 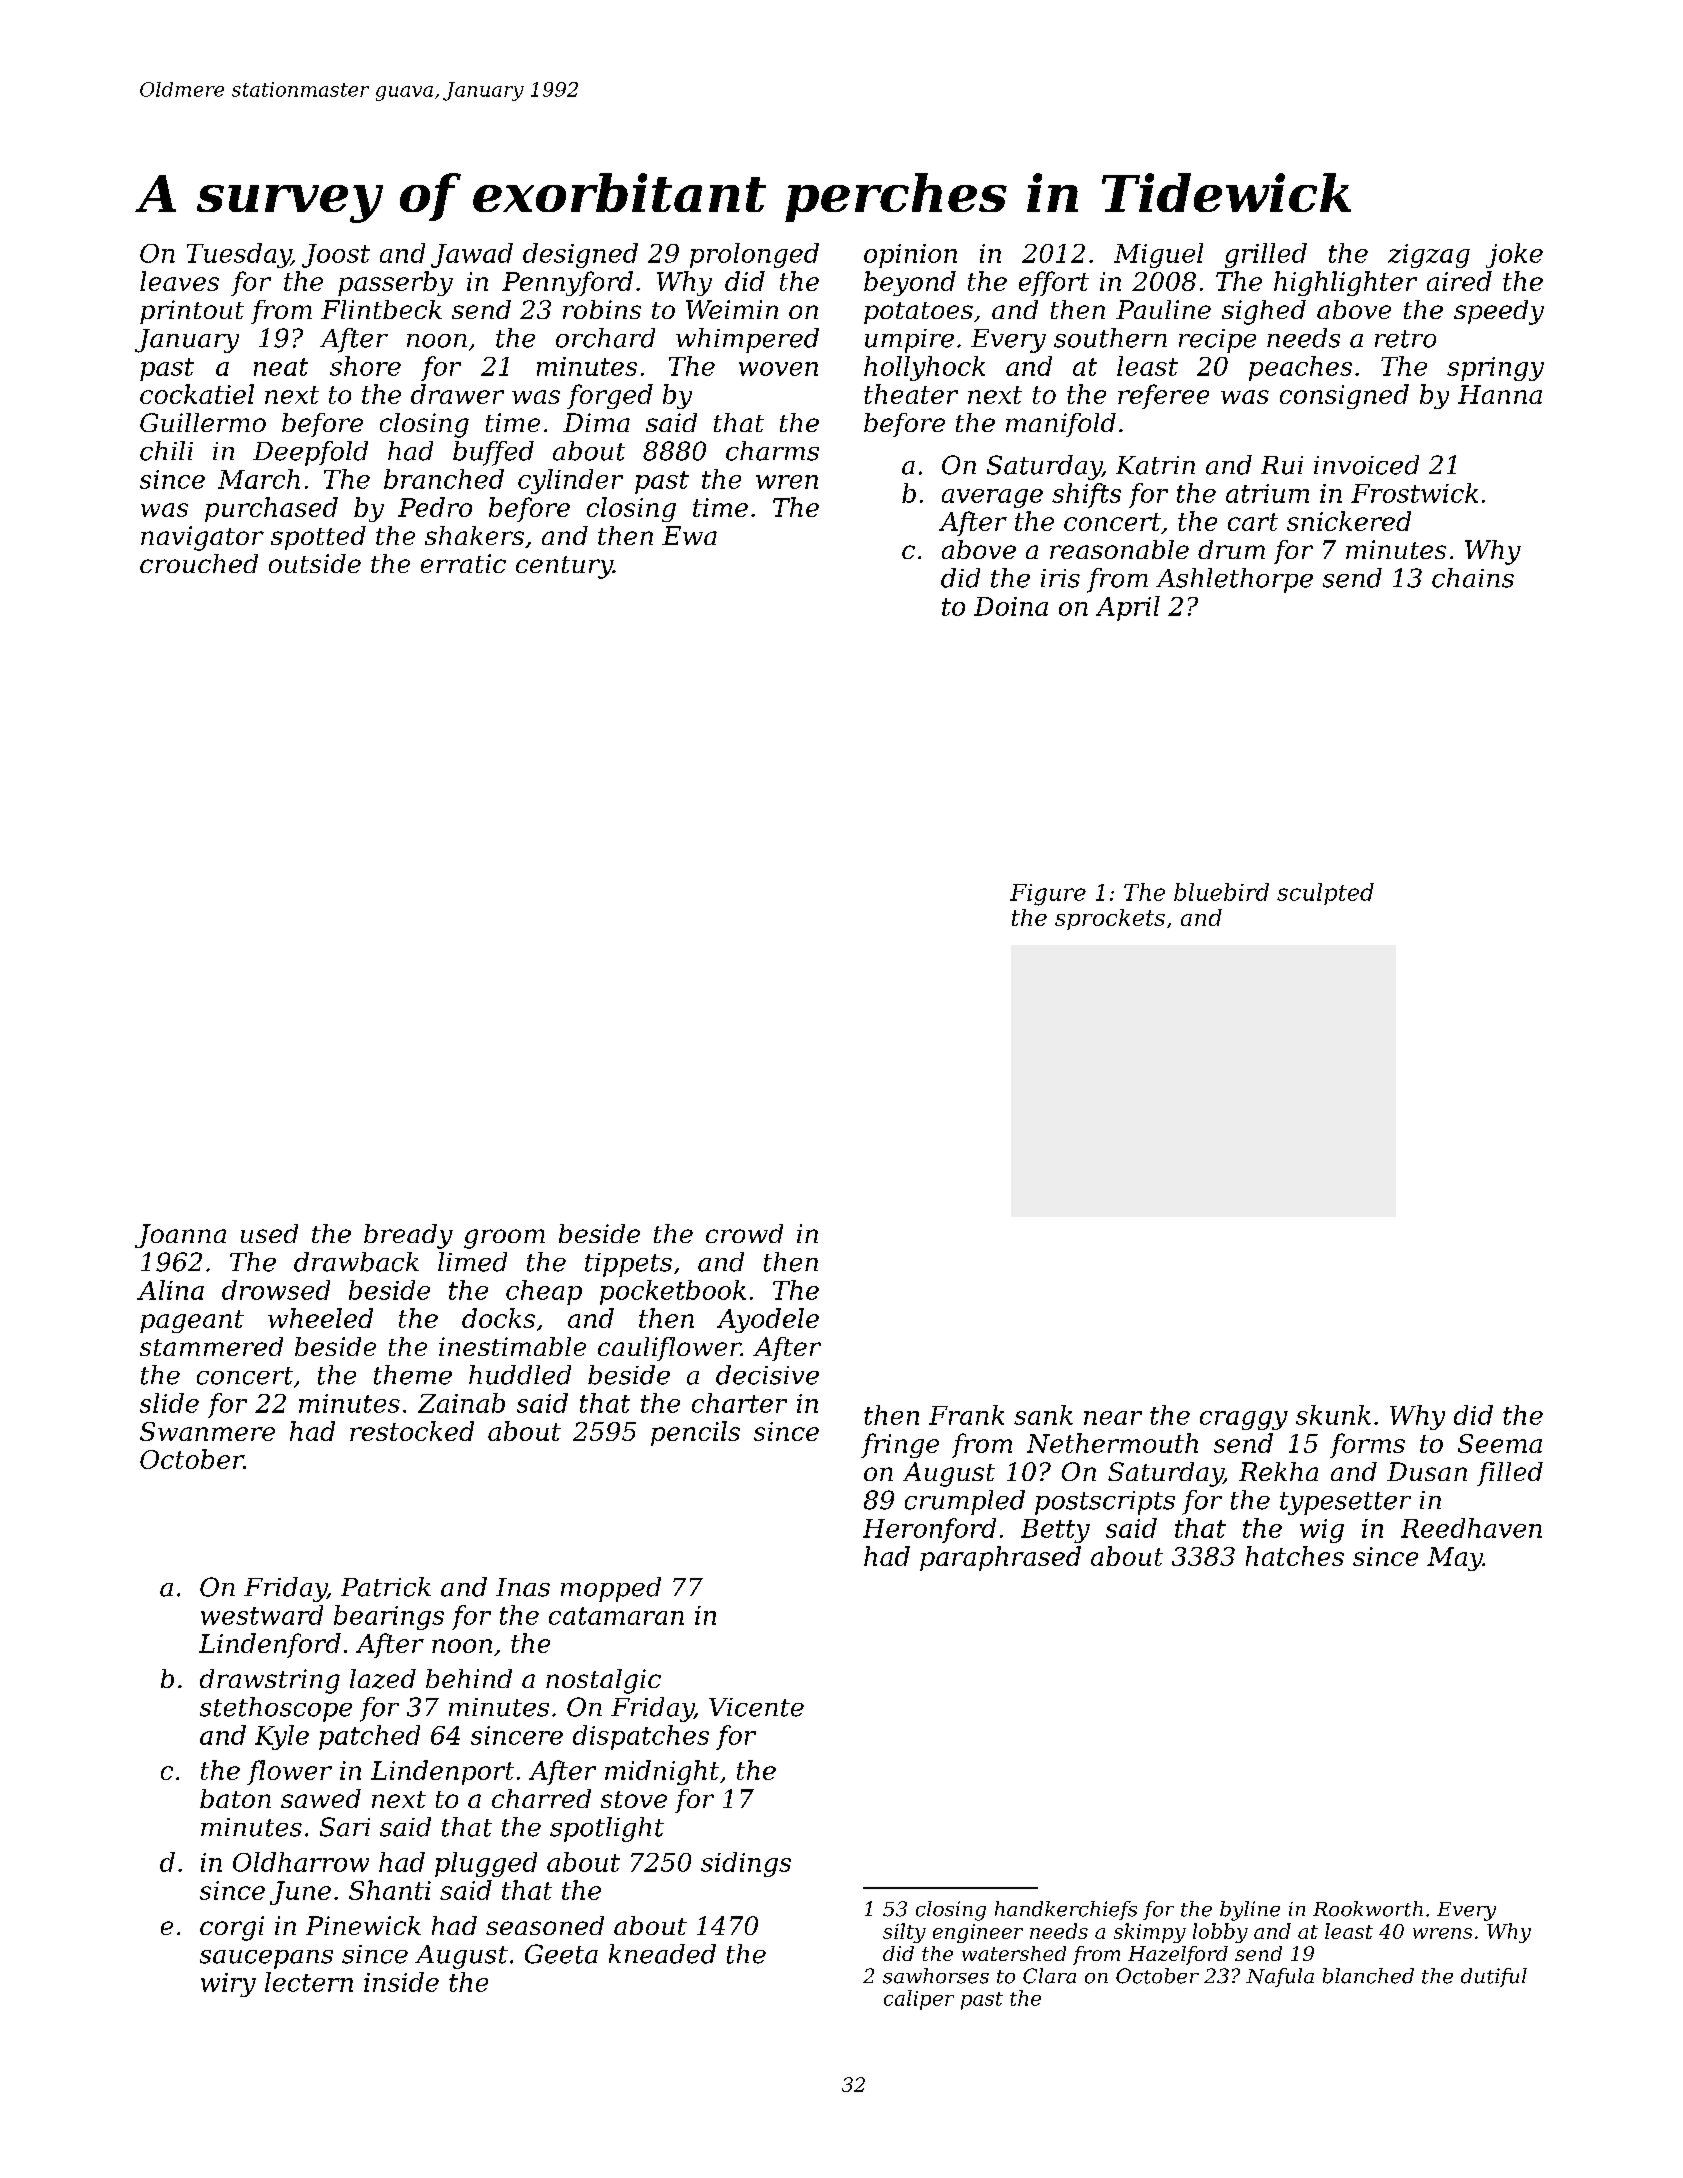 I want to click on outside, so click(x=315, y=563).
